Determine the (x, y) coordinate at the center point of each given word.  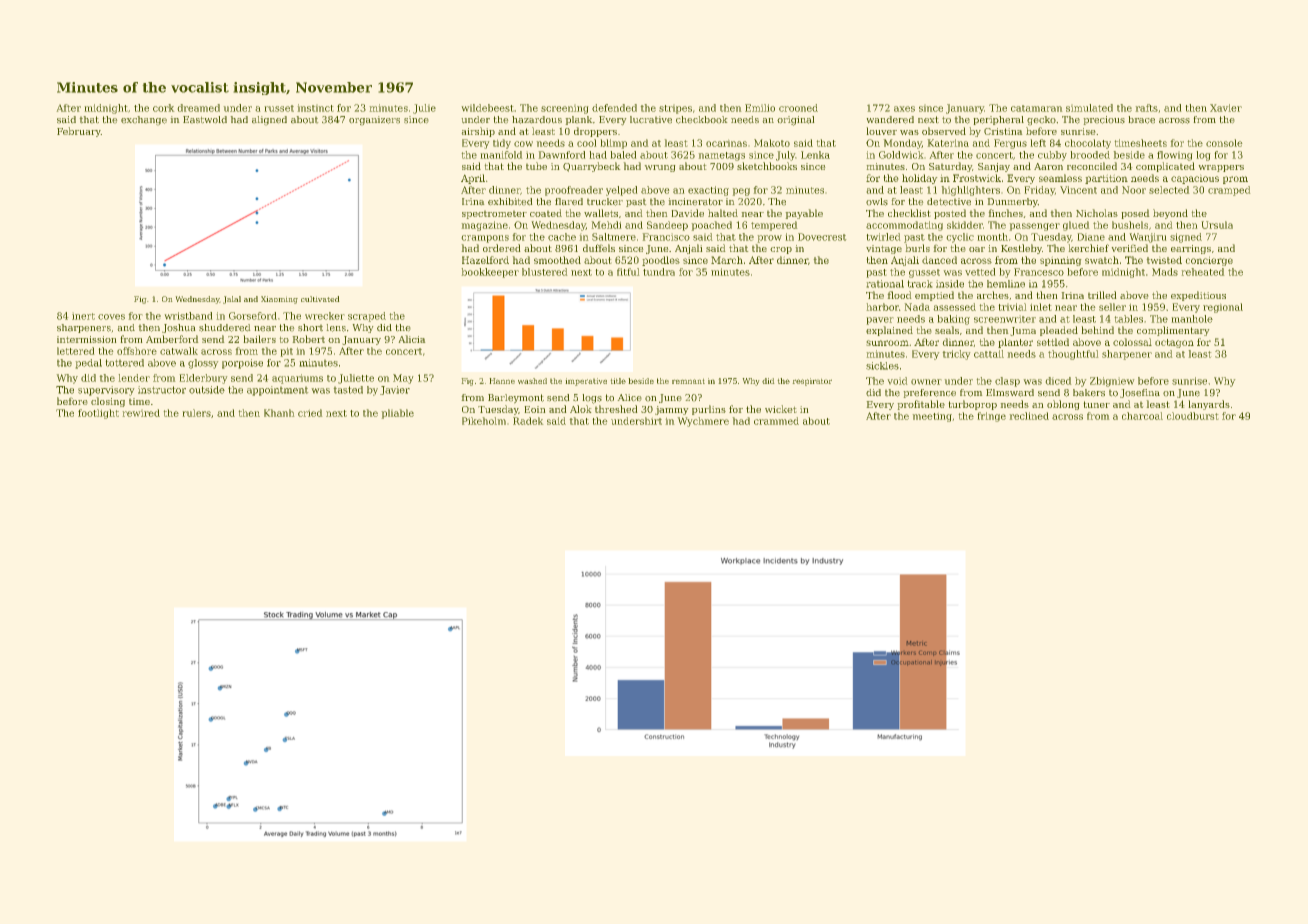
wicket (780, 409)
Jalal (232, 300)
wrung (660, 168)
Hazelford (485, 260)
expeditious (1198, 296)
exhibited (510, 201)
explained (889, 331)
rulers (197, 413)
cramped (1229, 191)
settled (1053, 342)
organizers (374, 120)
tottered (125, 363)
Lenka (815, 155)
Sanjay (994, 167)
